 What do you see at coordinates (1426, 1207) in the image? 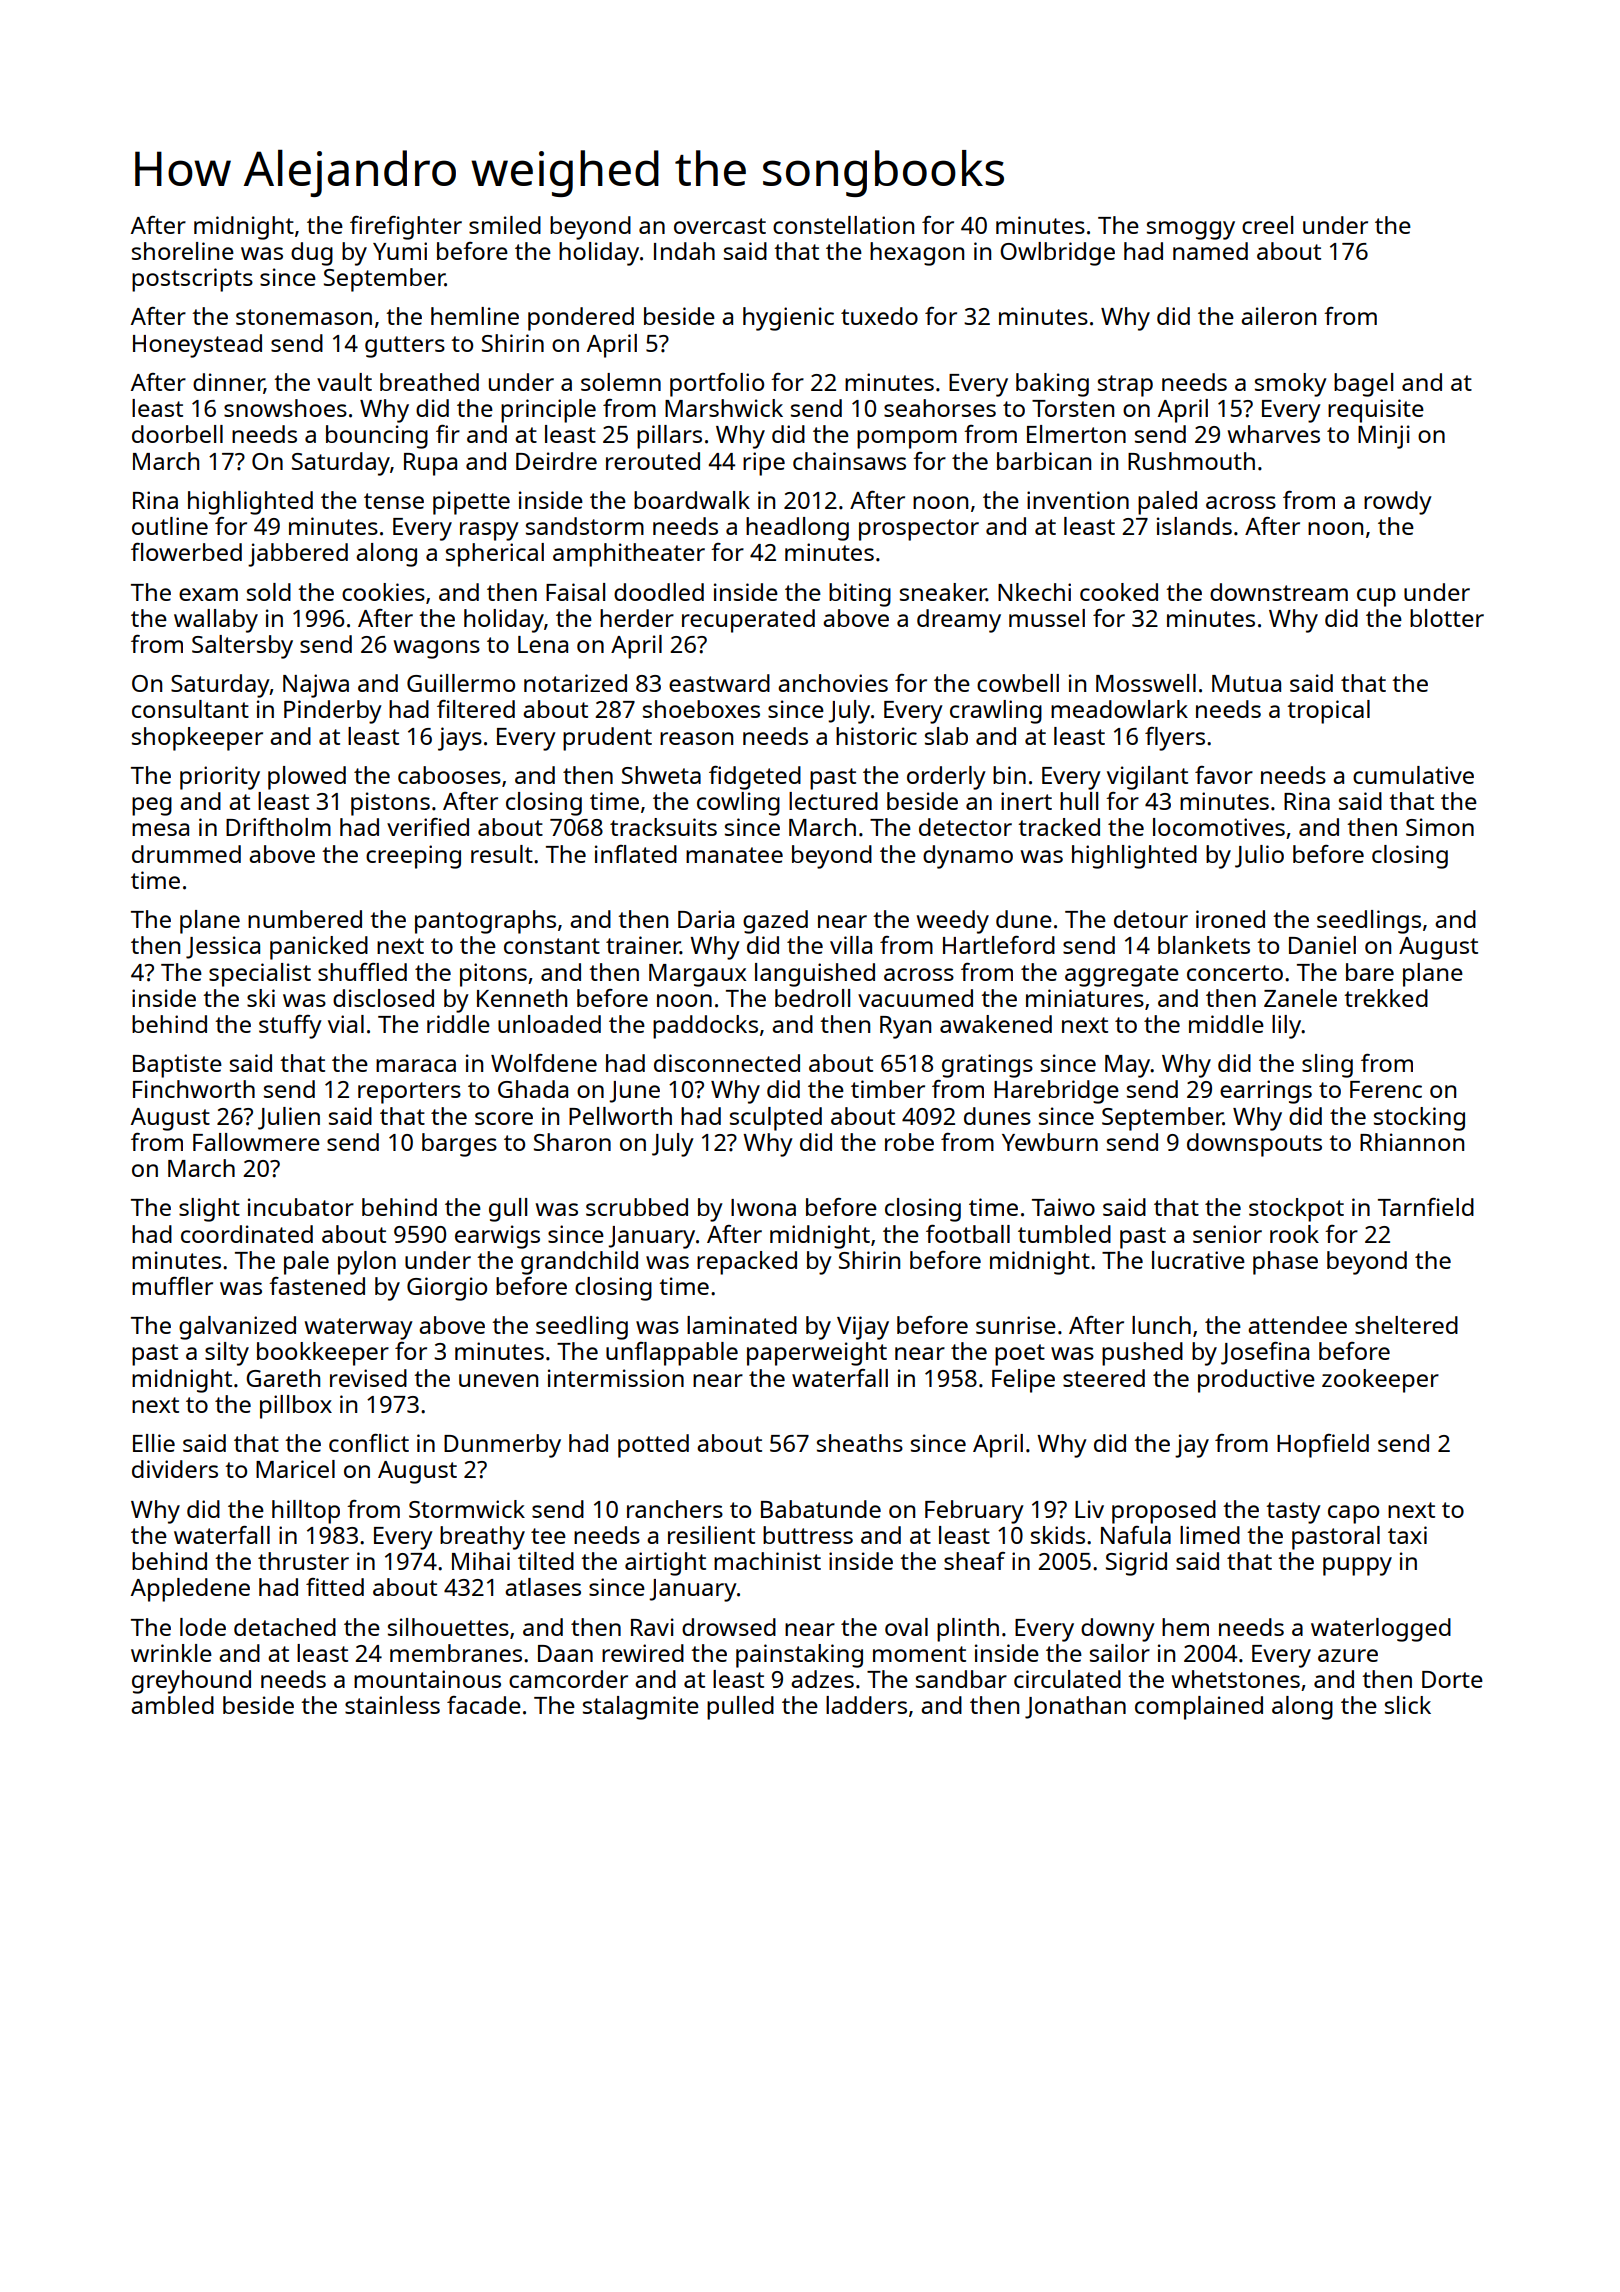
I see `Tarnfield` at bounding box center [1426, 1207].
